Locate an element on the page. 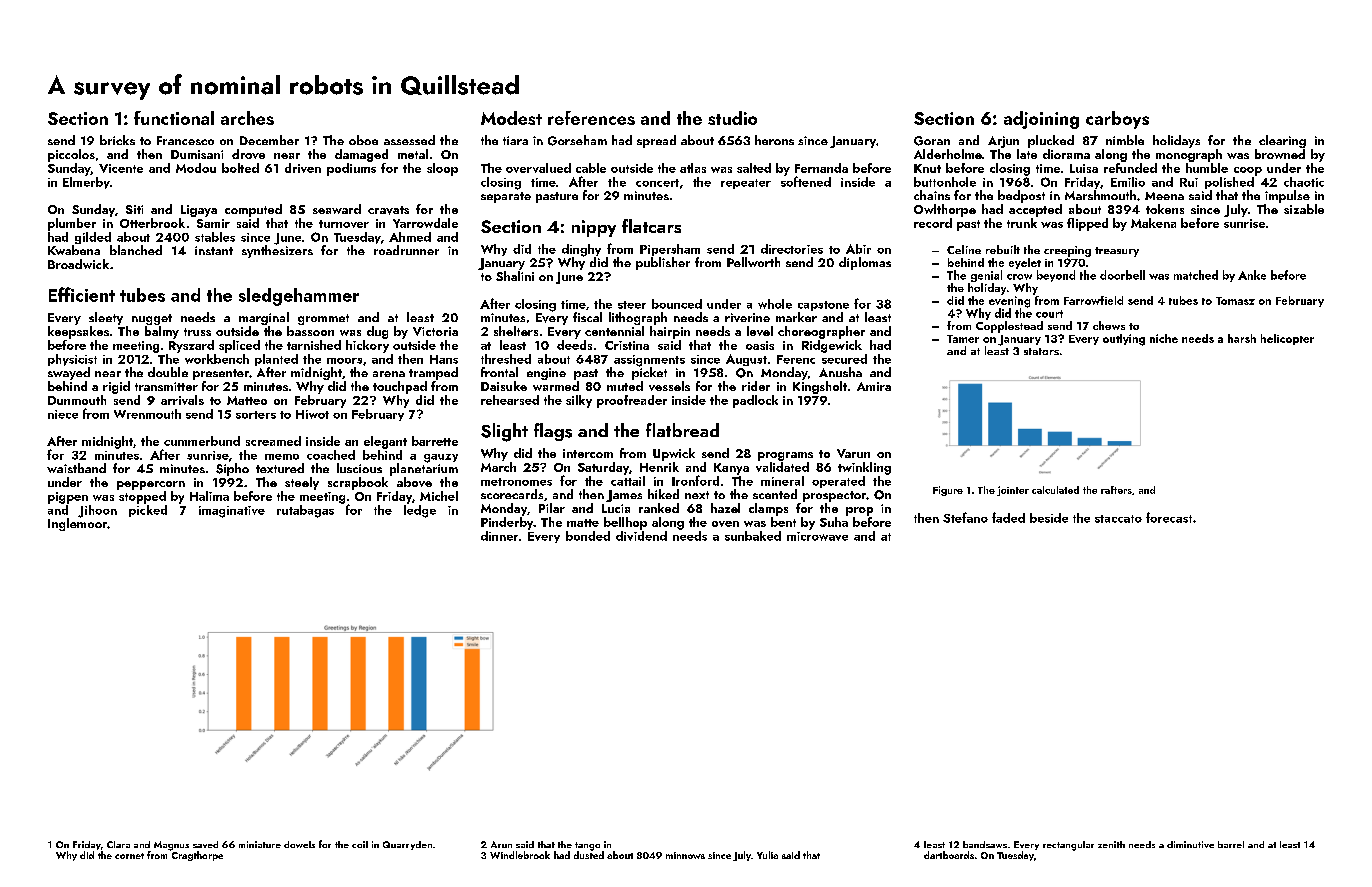  computed is located at coordinates (253, 210).
